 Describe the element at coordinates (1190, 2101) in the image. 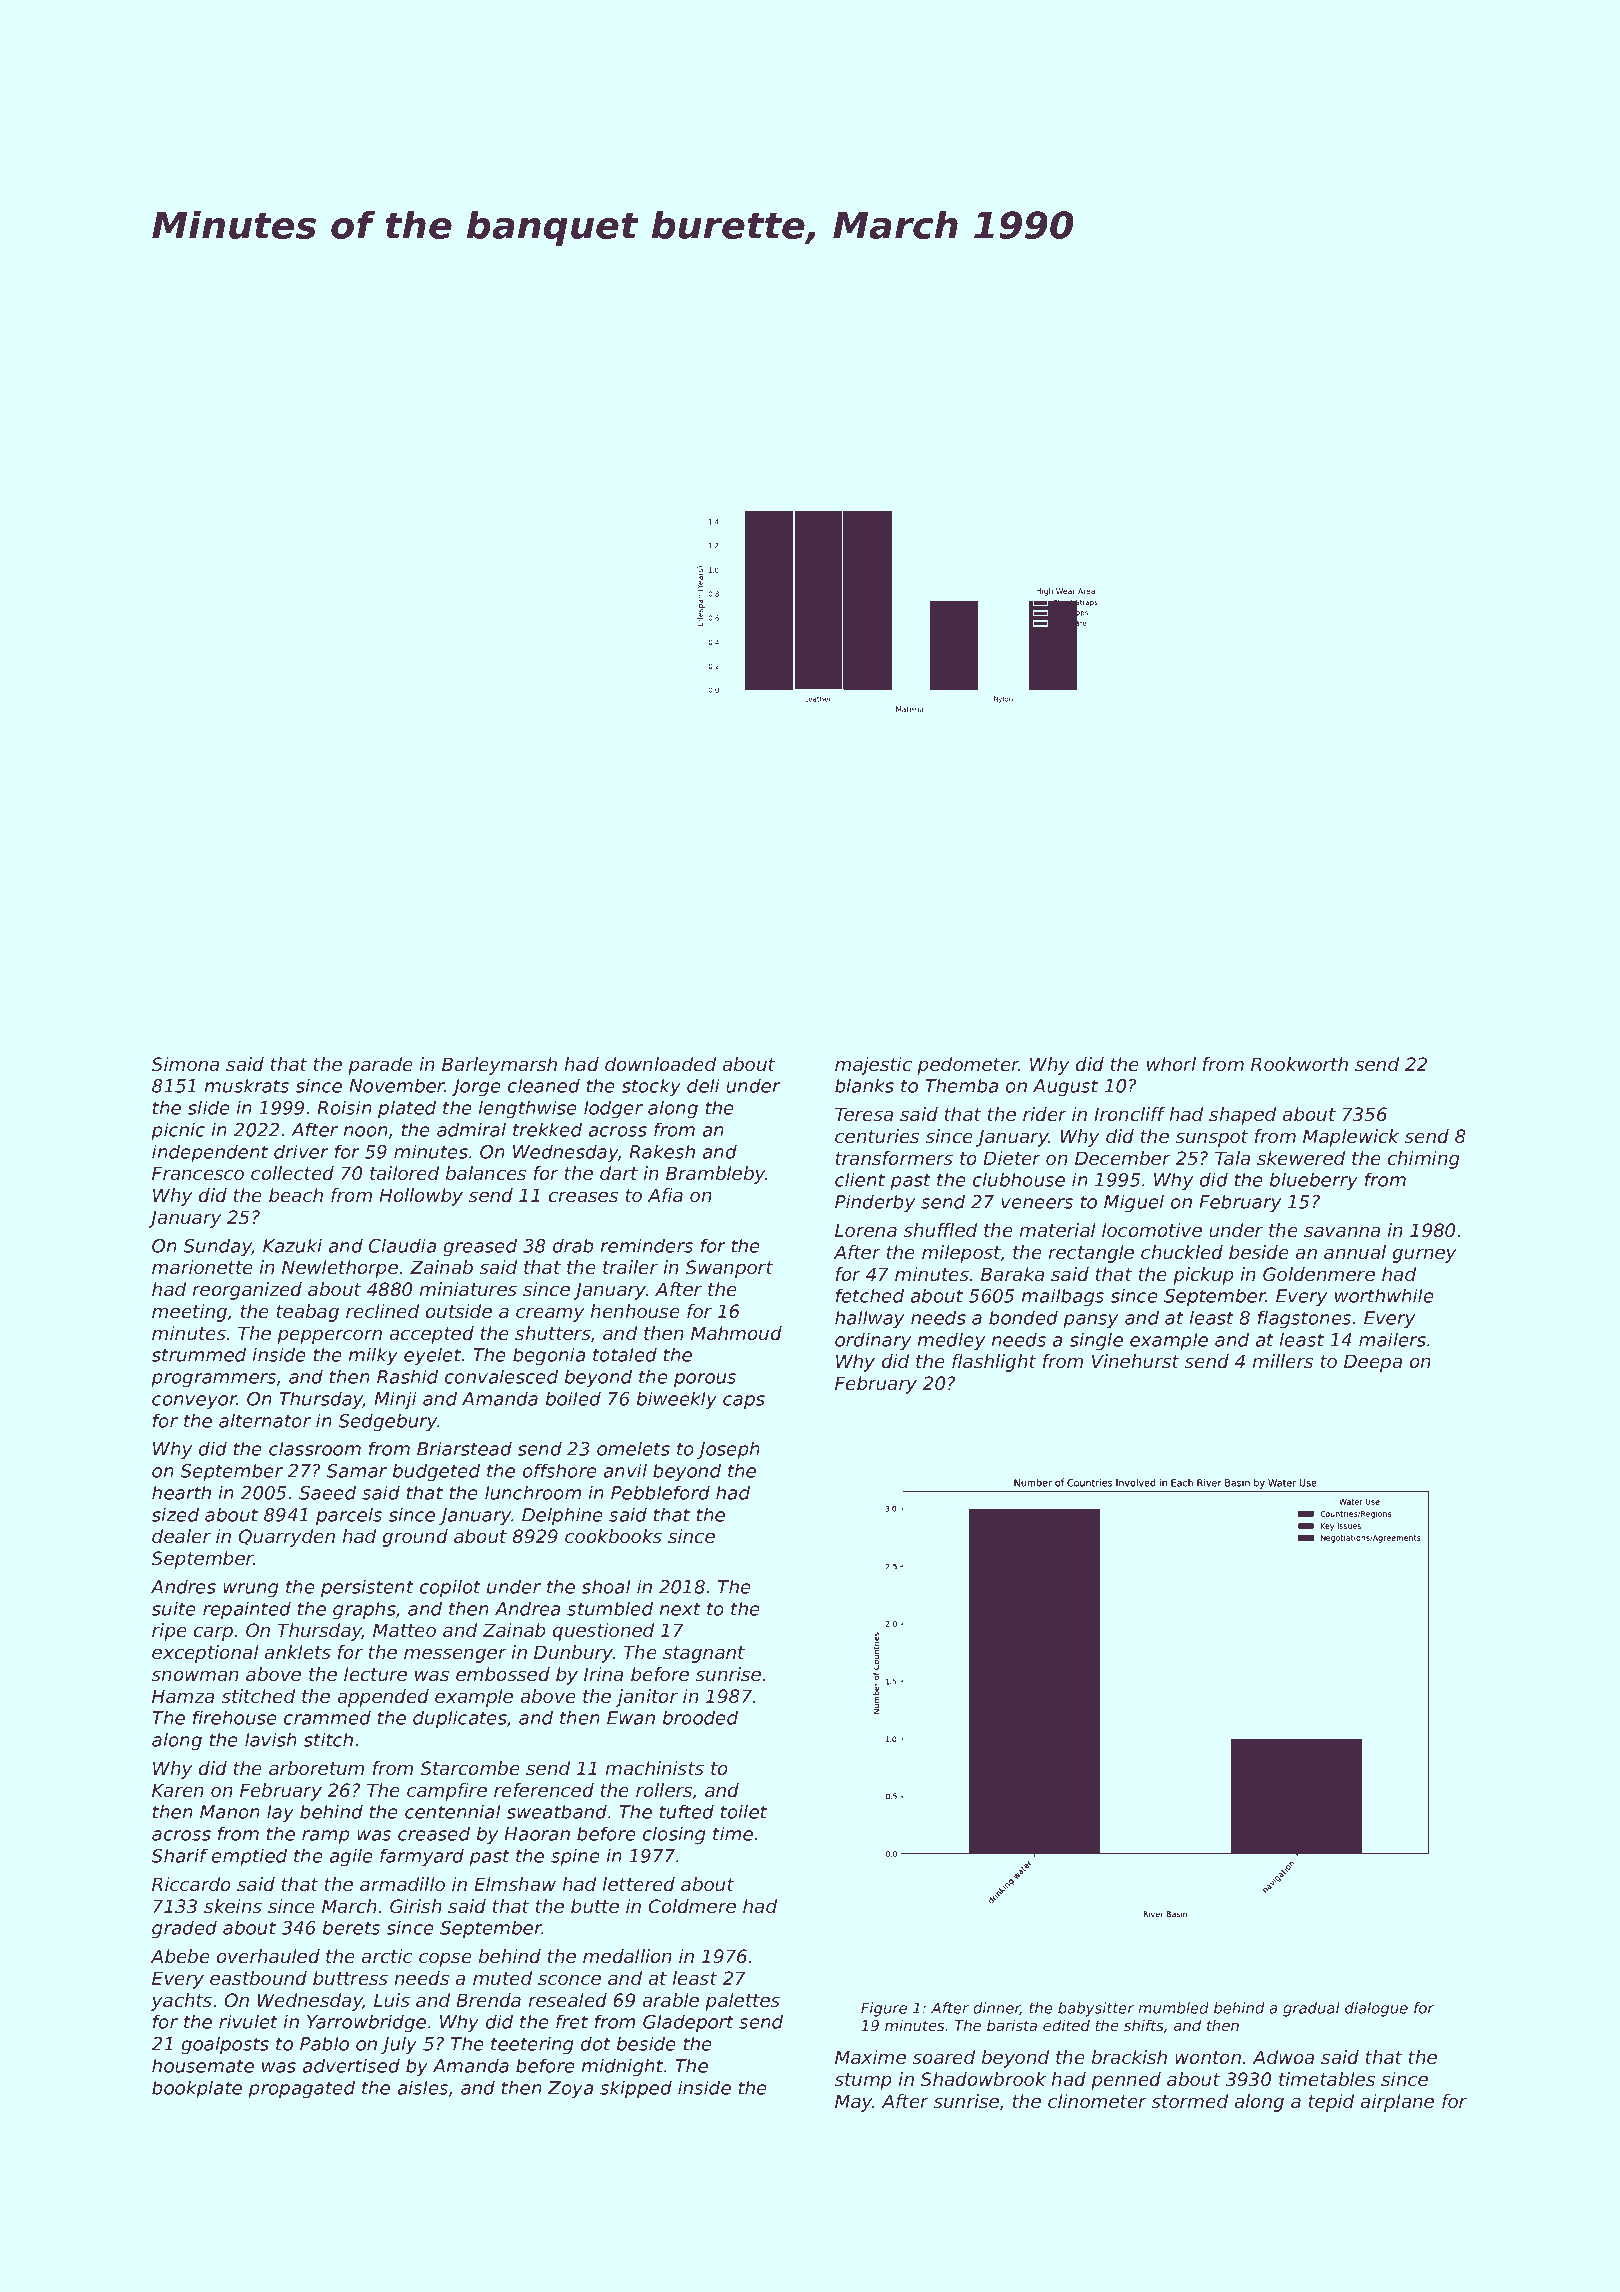

I see `stormed` at that location.
